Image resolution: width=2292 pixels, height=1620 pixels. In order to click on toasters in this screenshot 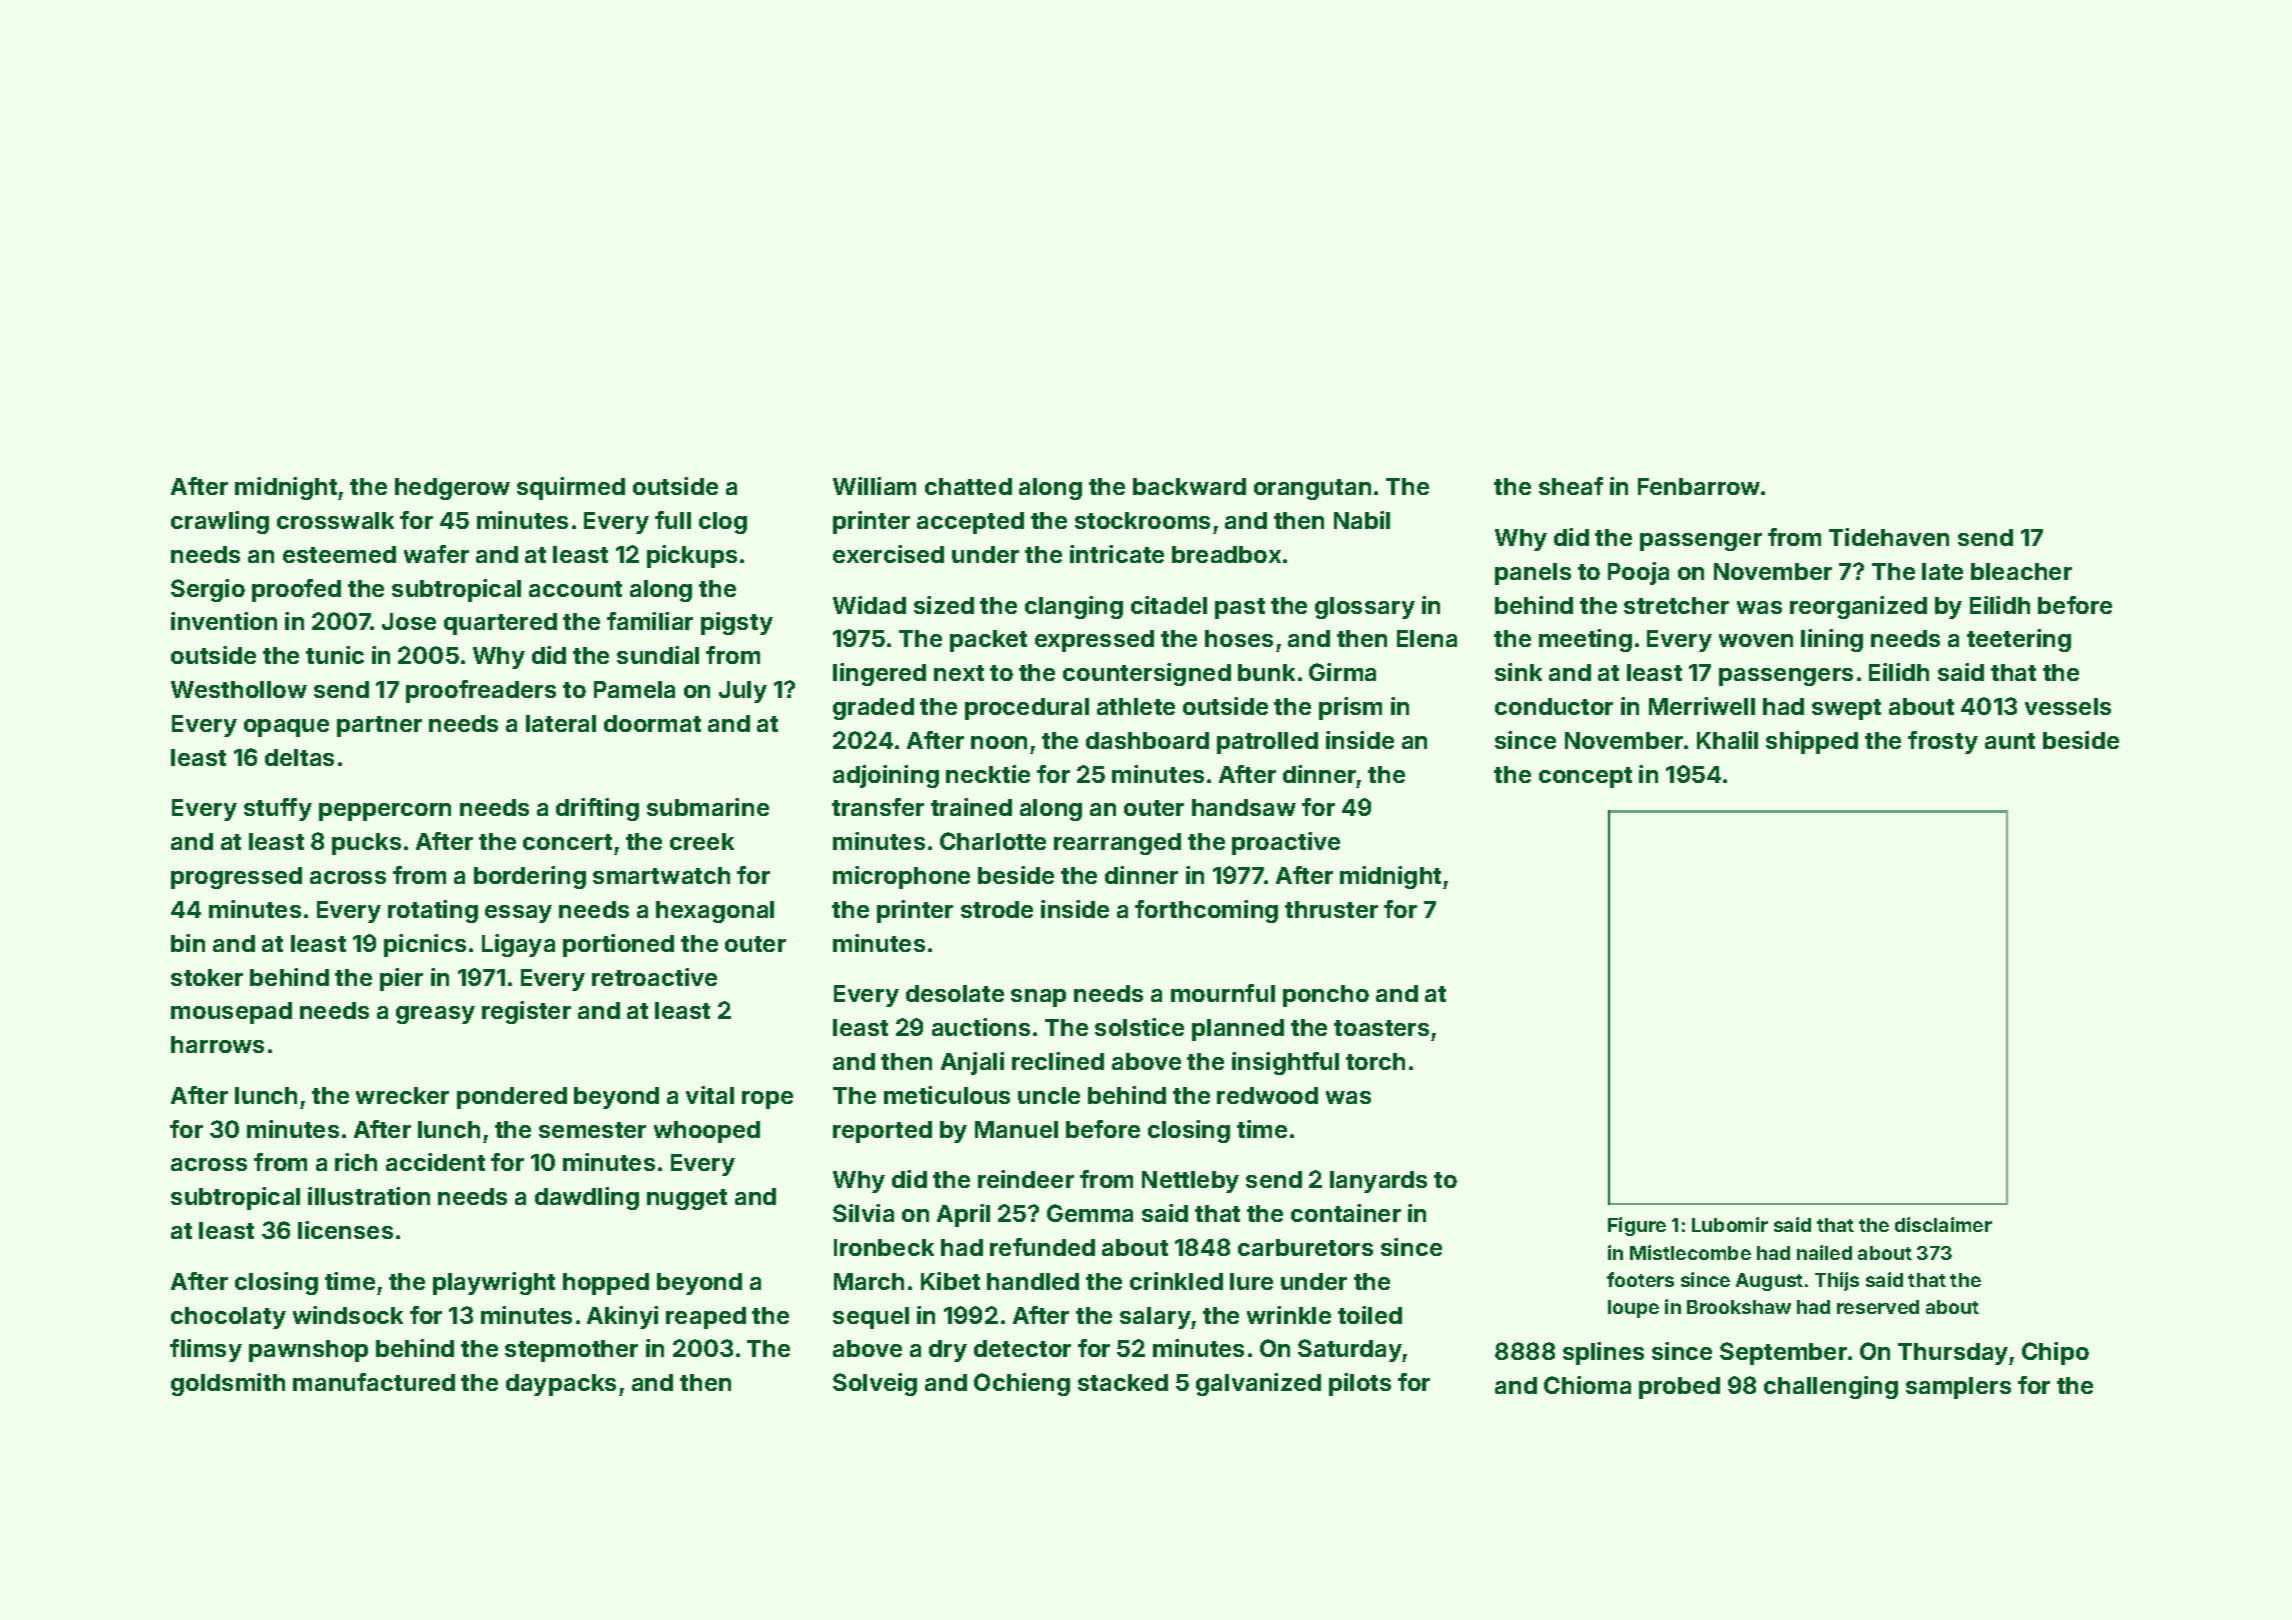, I will do `click(1381, 1028)`.
